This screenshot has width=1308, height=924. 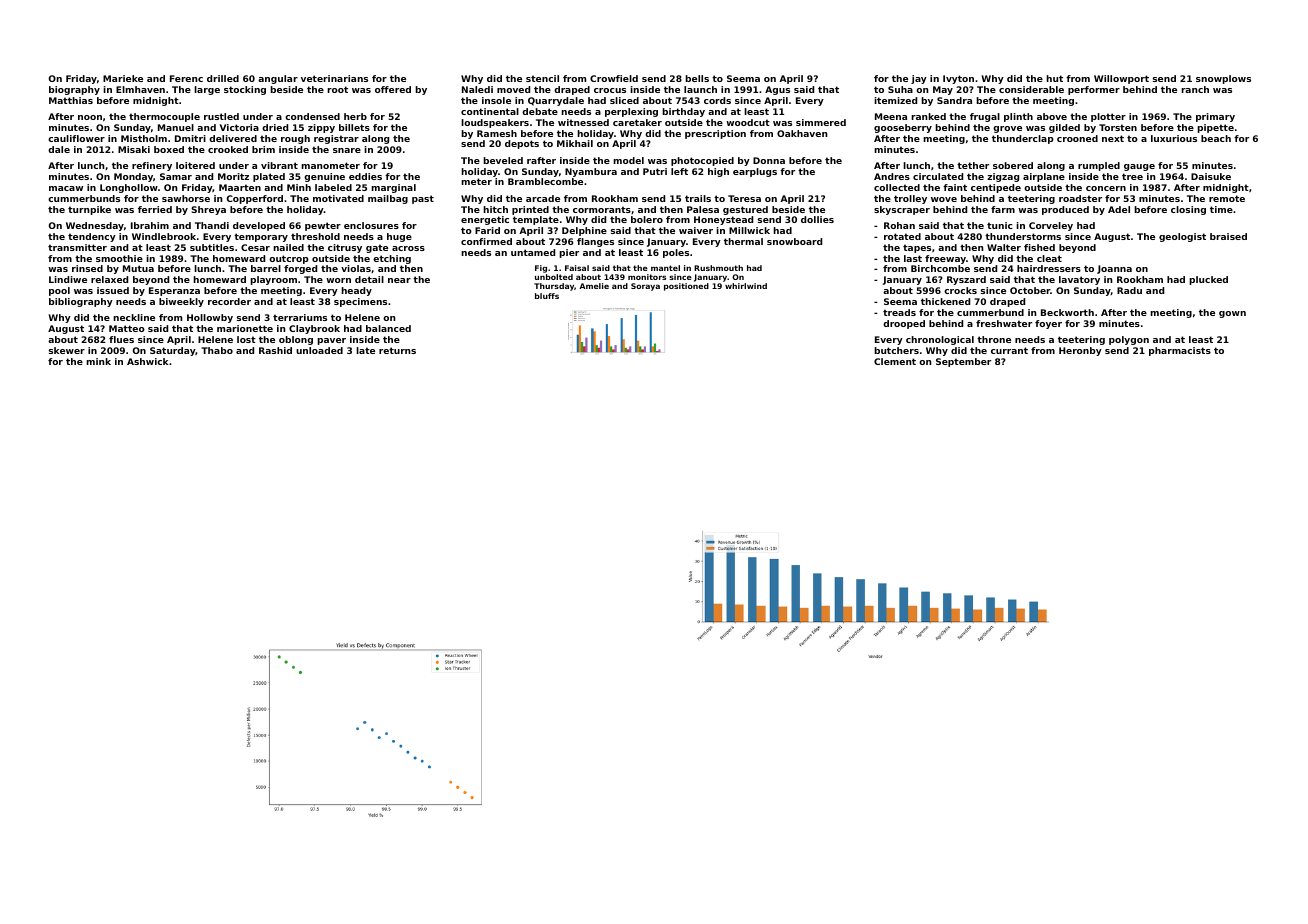 I want to click on Heronby, so click(x=1080, y=351).
